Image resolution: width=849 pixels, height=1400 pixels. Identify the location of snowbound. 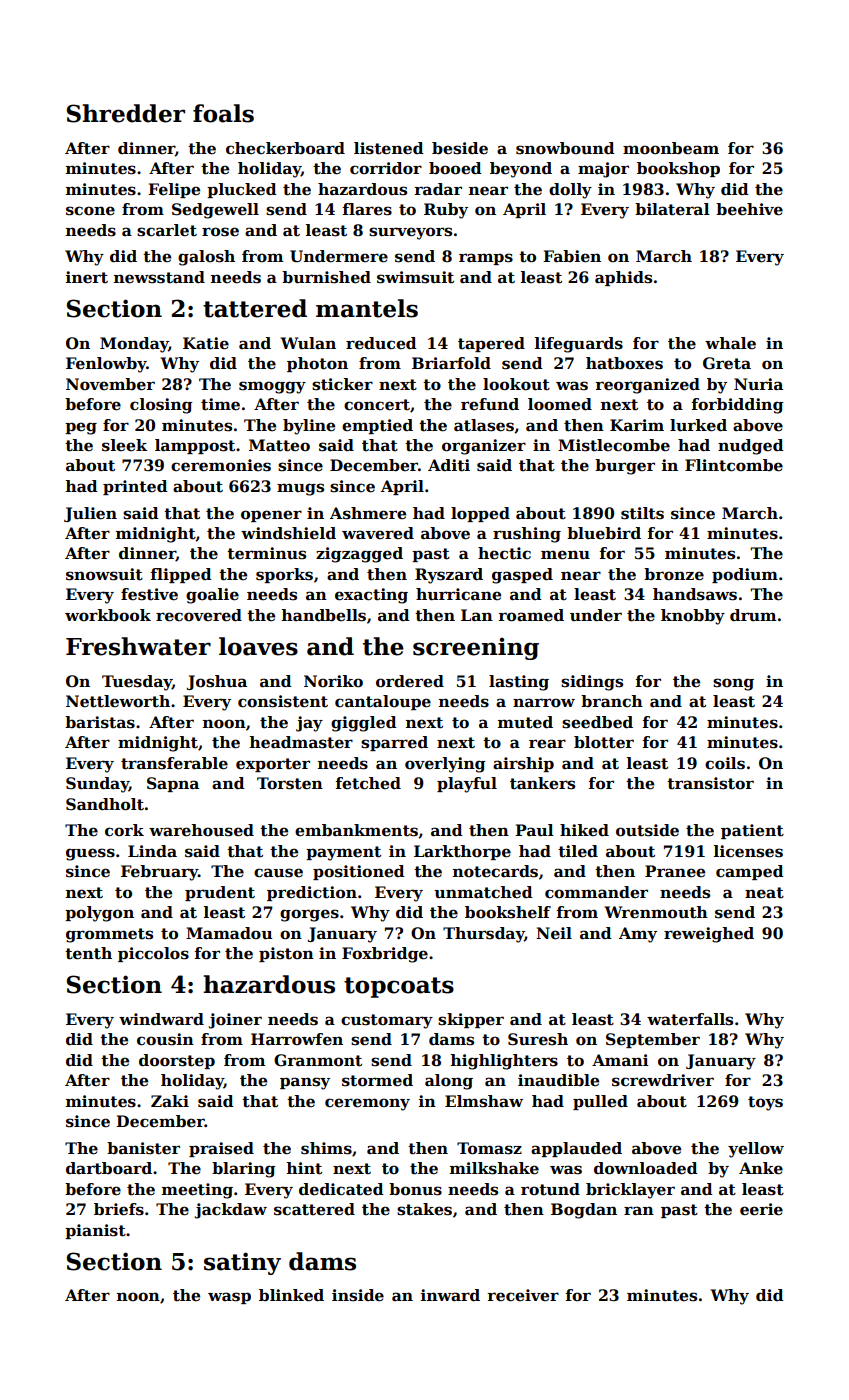
(565, 148).
